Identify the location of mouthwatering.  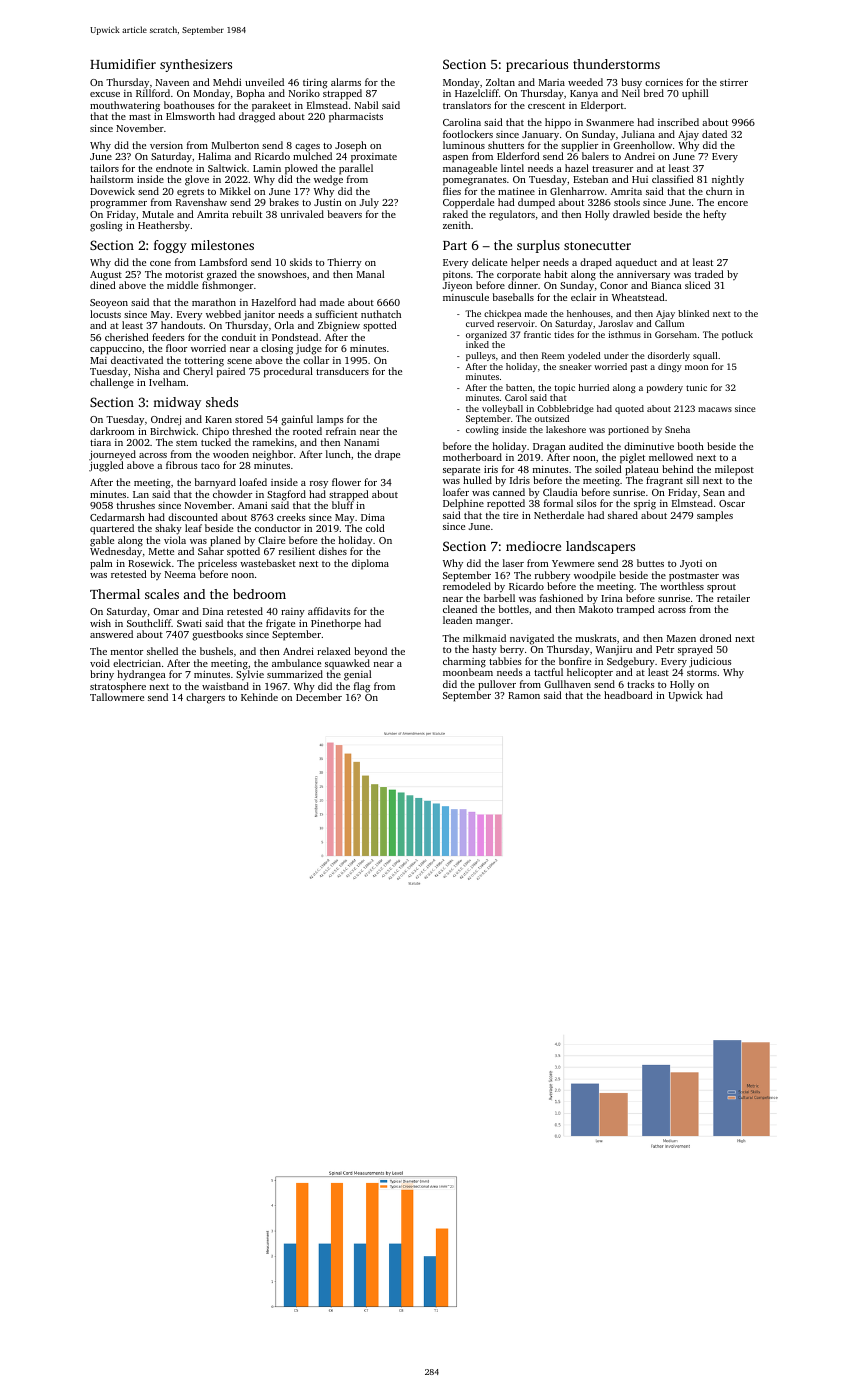
(125, 106).
